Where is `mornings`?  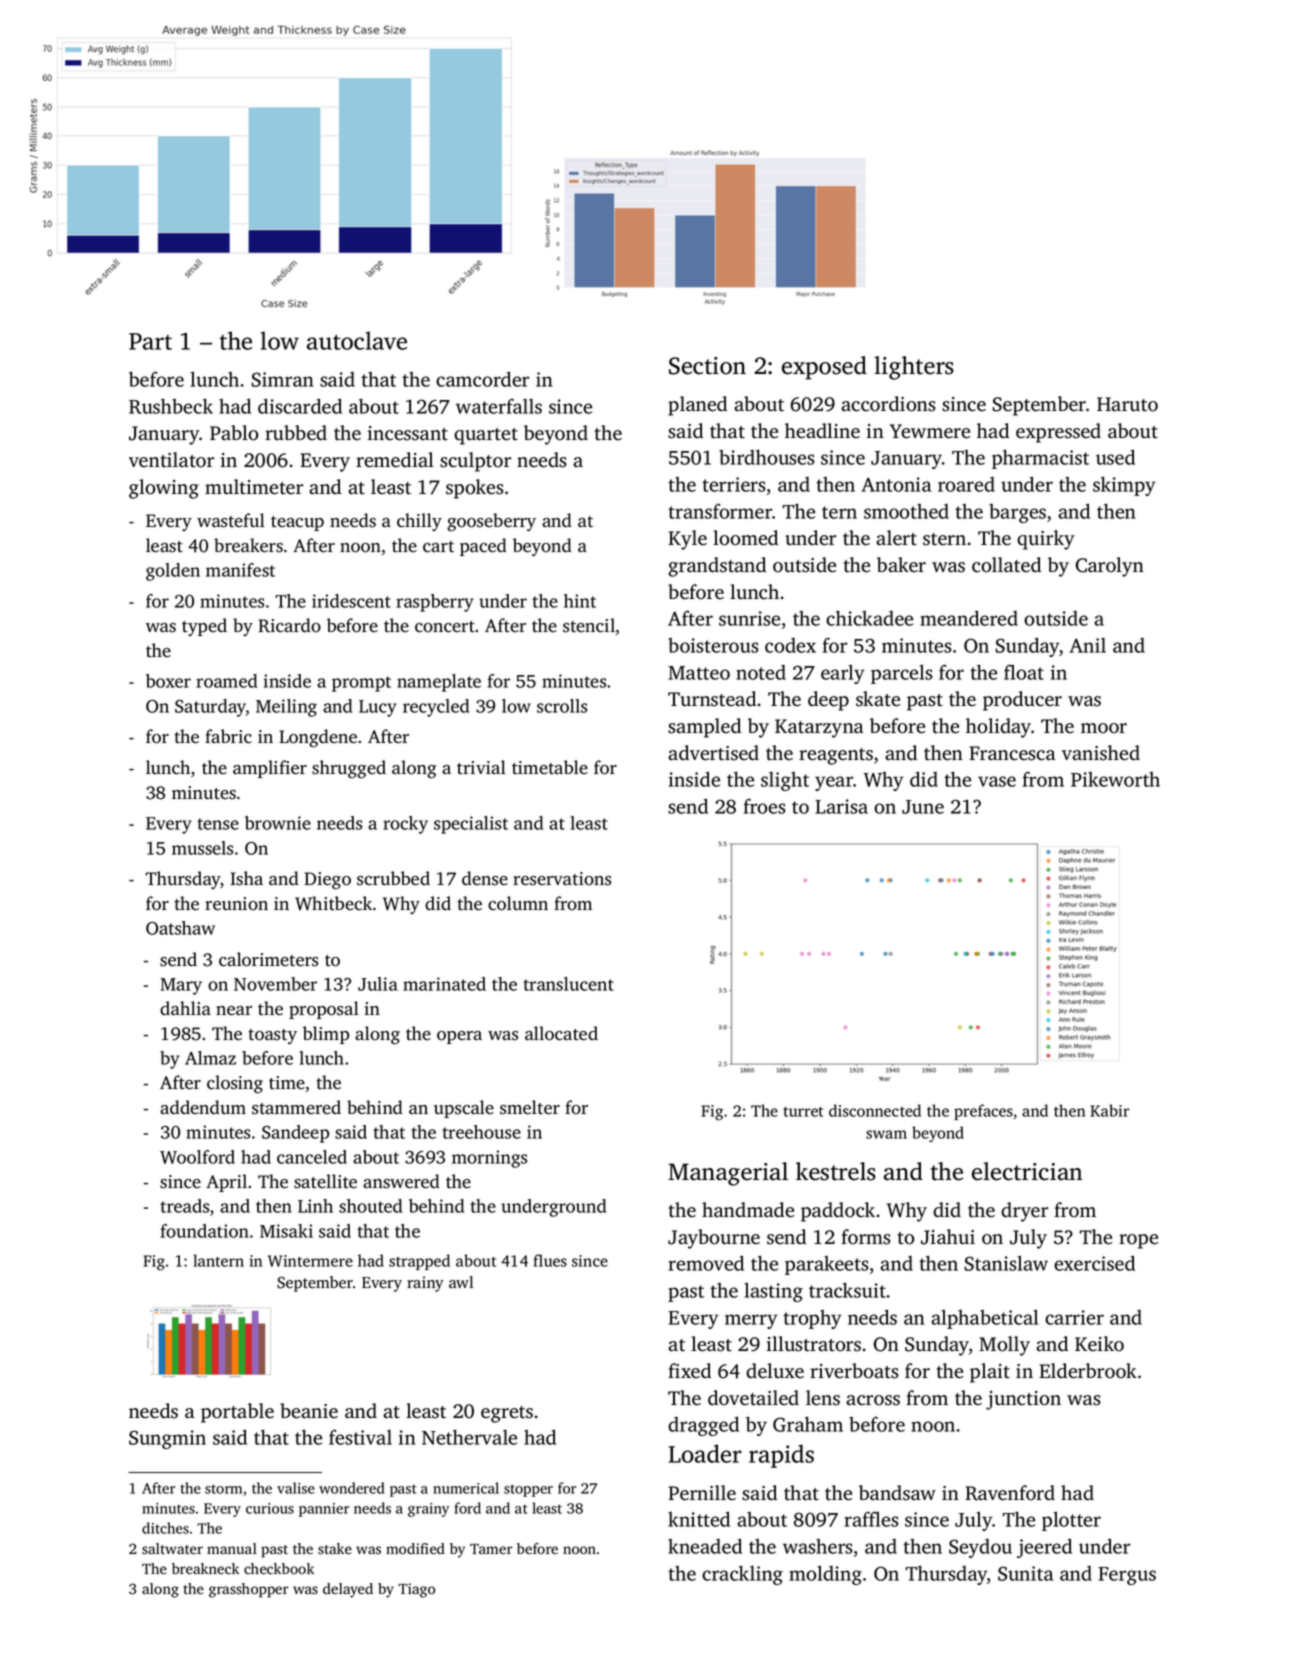
mornings is located at coordinates (489, 1159).
